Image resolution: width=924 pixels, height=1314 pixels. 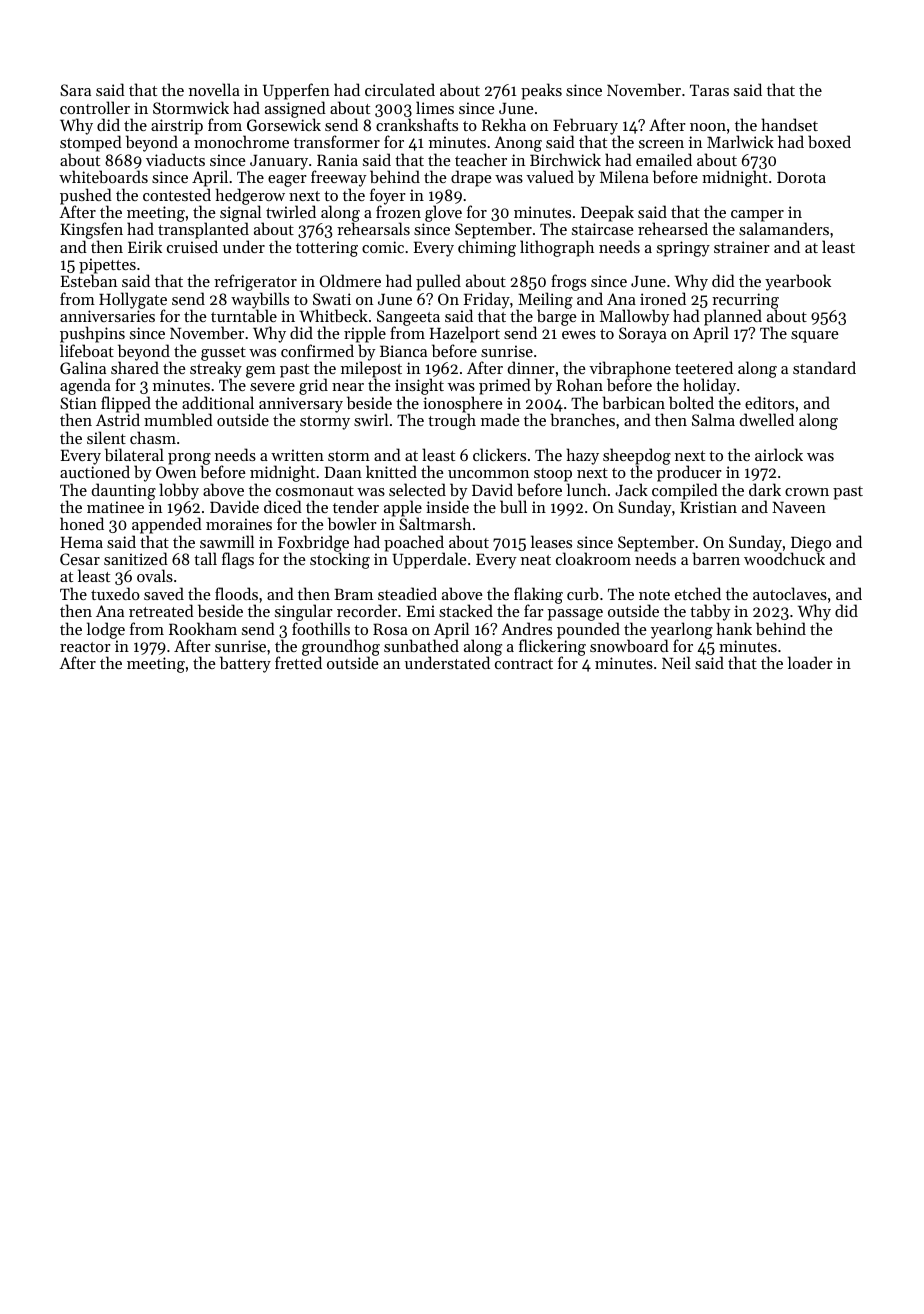 I want to click on February, so click(x=586, y=127).
